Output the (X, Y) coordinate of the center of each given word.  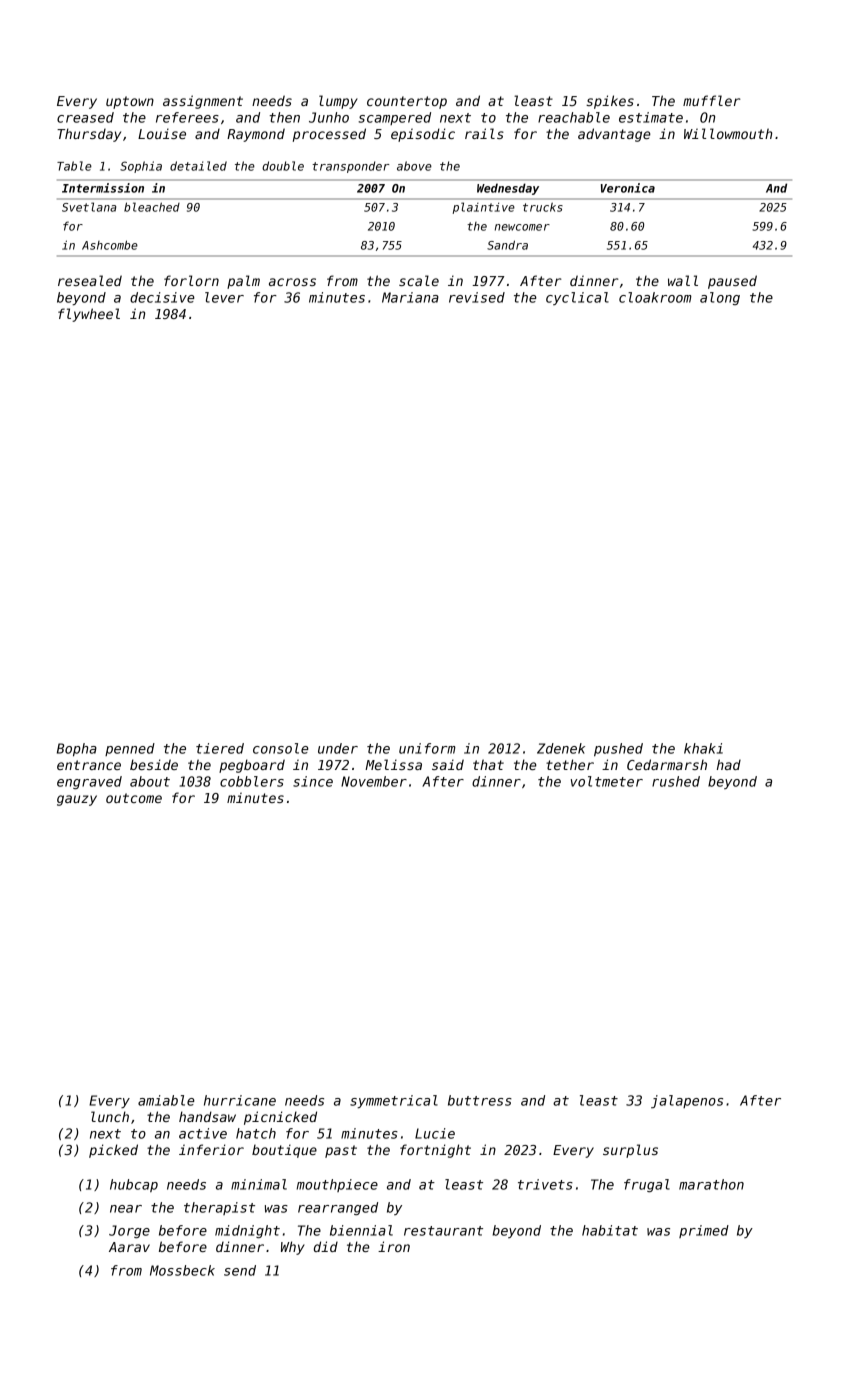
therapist (219, 1208)
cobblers (252, 781)
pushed (618, 749)
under (338, 748)
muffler (712, 100)
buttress (480, 1100)
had (729, 764)
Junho (329, 117)
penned (130, 749)
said (448, 764)
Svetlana (89, 207)
